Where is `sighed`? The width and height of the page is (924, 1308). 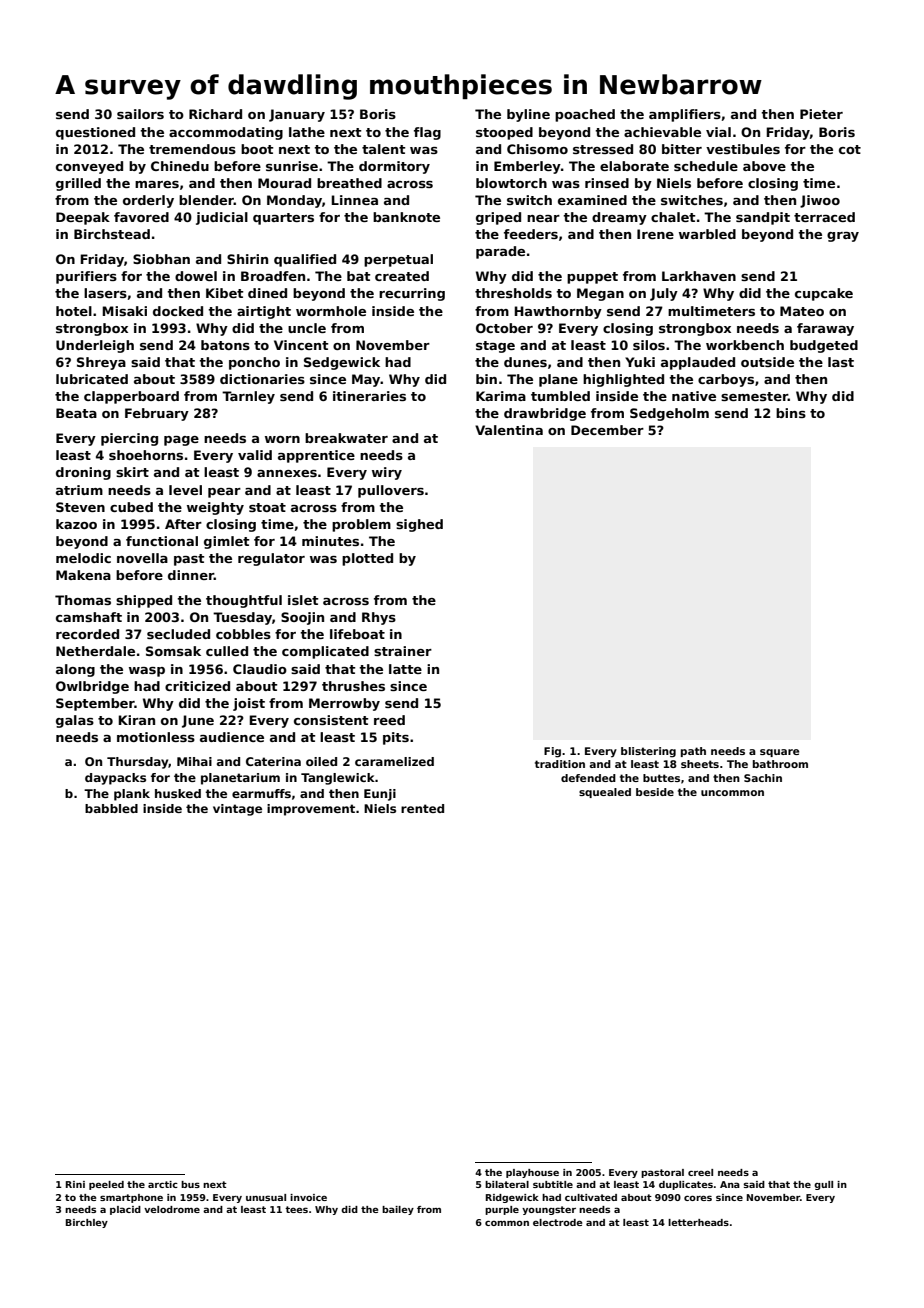
sighed is located at coordinates (419, 525).
